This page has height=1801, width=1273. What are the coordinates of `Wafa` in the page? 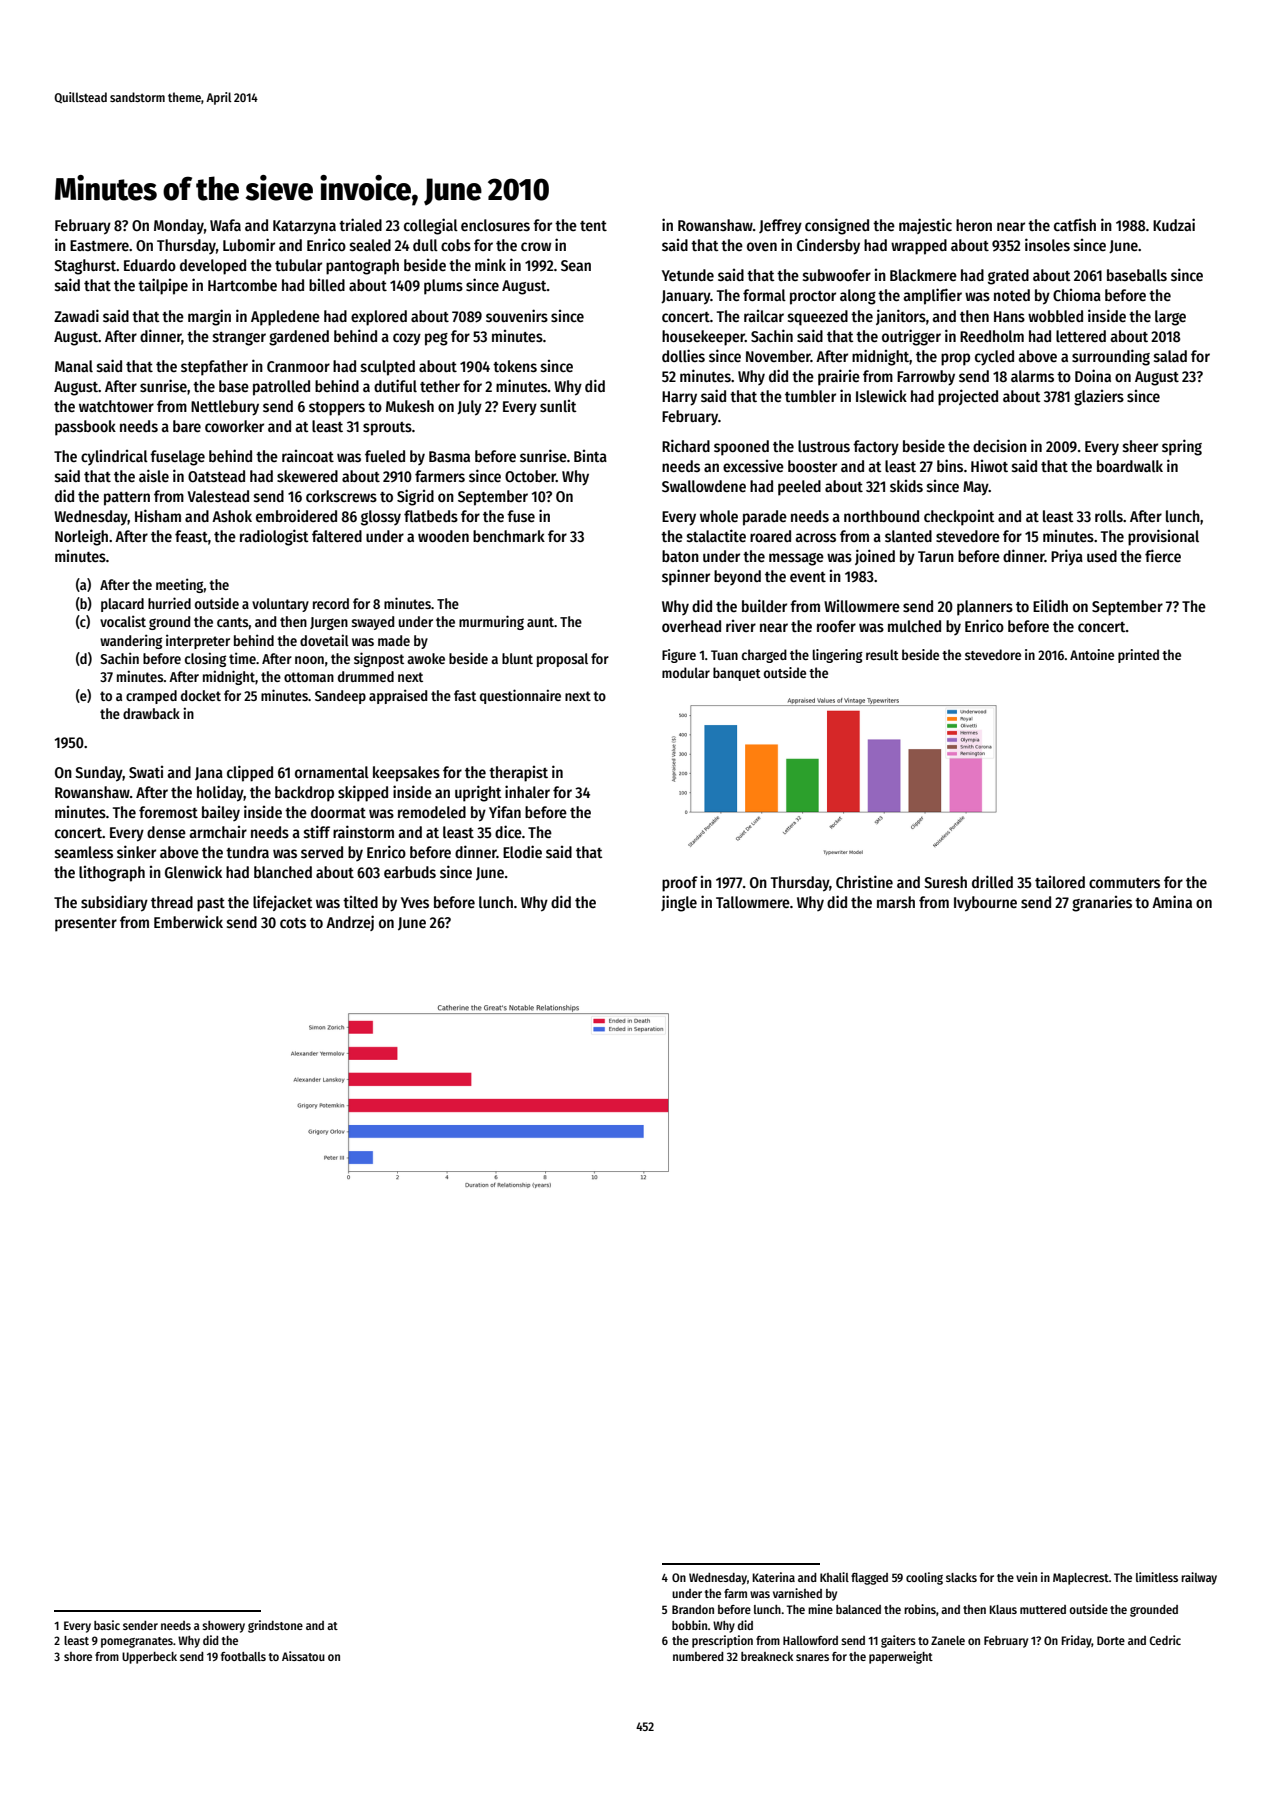 It's located at (225, 225).
